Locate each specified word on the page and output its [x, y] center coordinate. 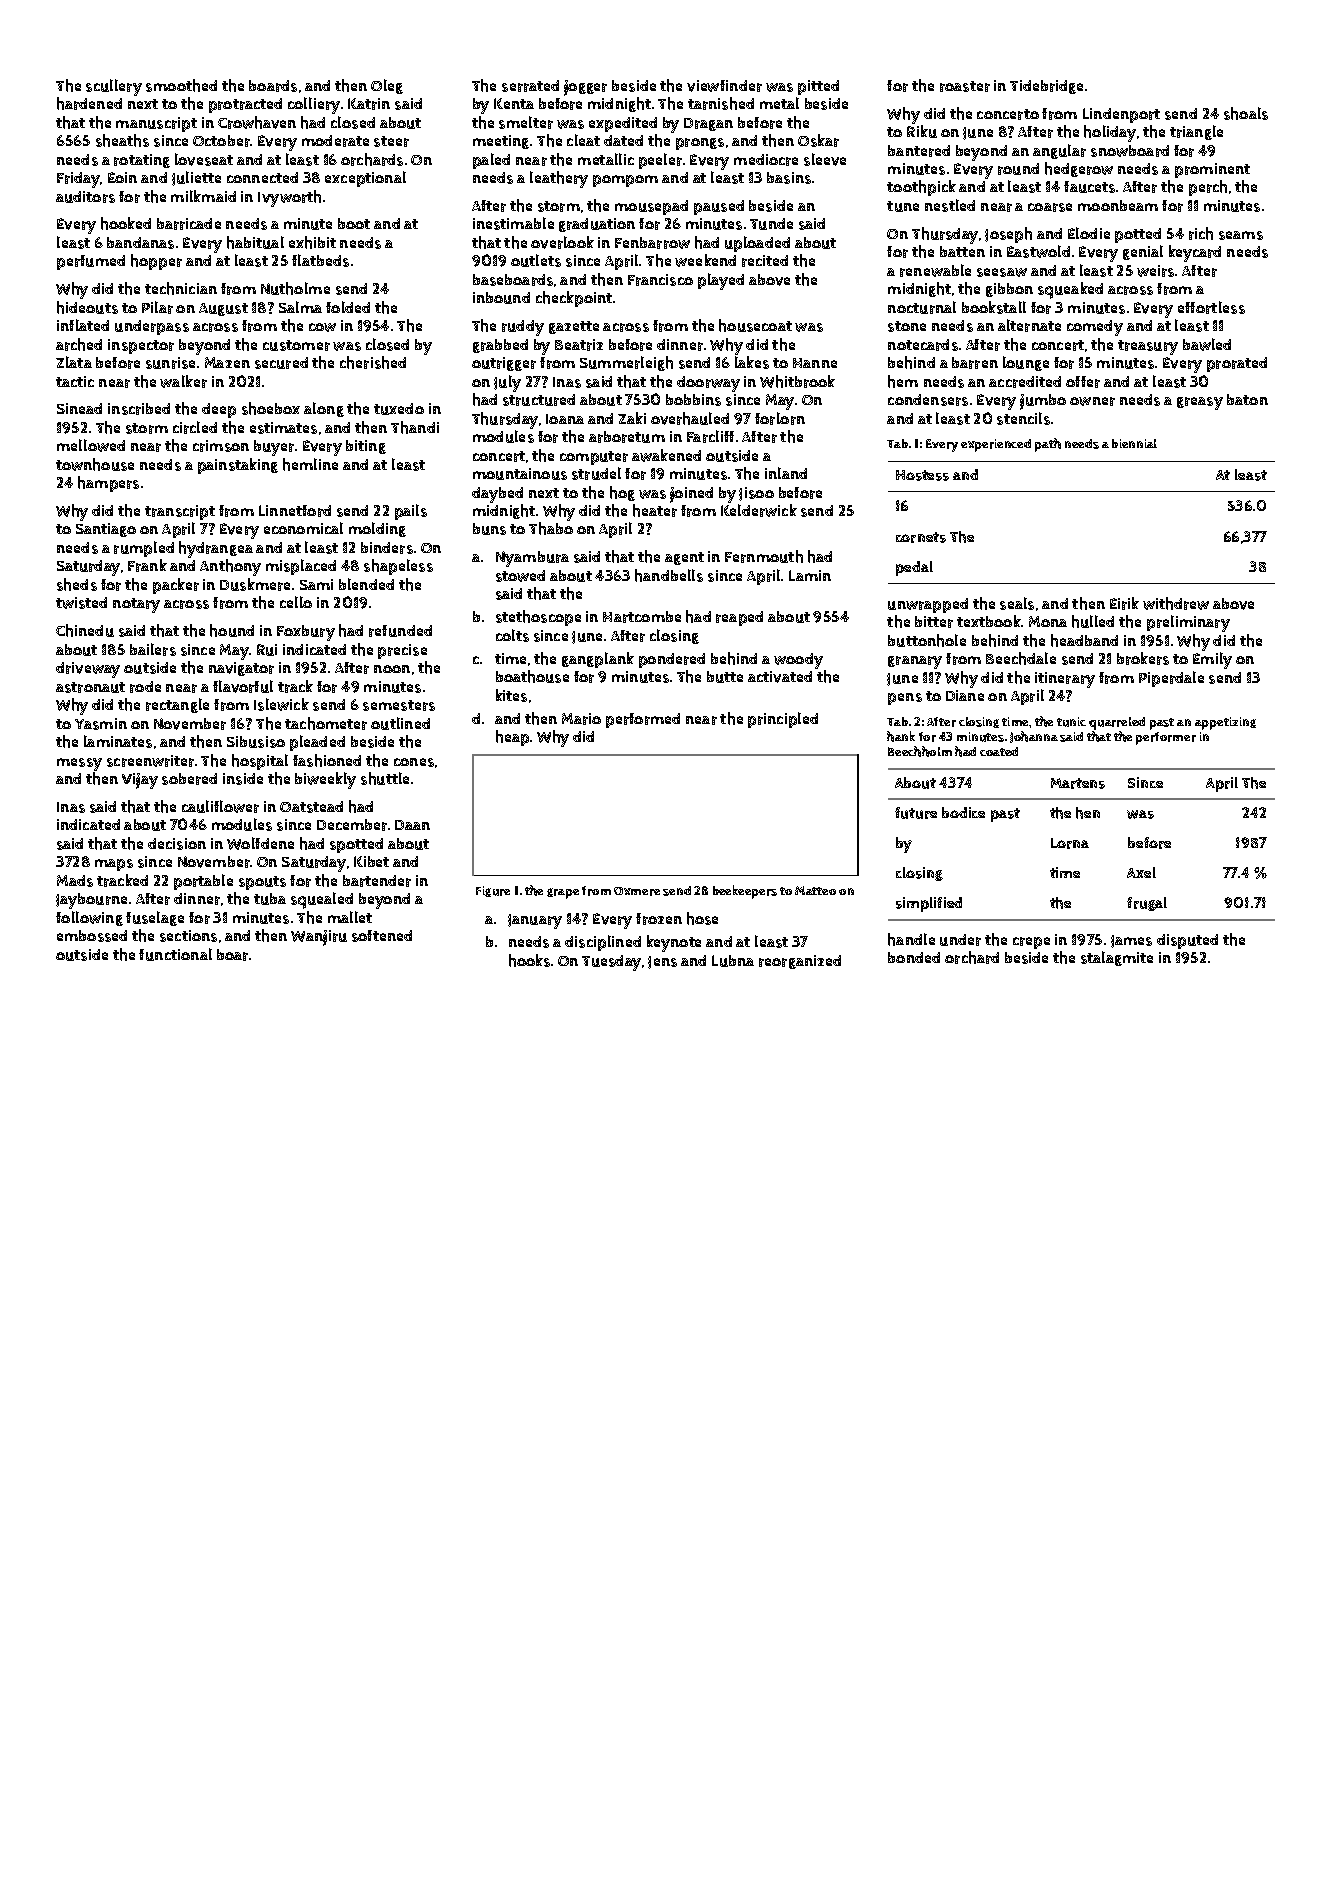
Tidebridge [1046, 87]
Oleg [387, 86]
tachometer [326, 723]
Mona [1048, 621]
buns [489, 529]
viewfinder [724, 86]
